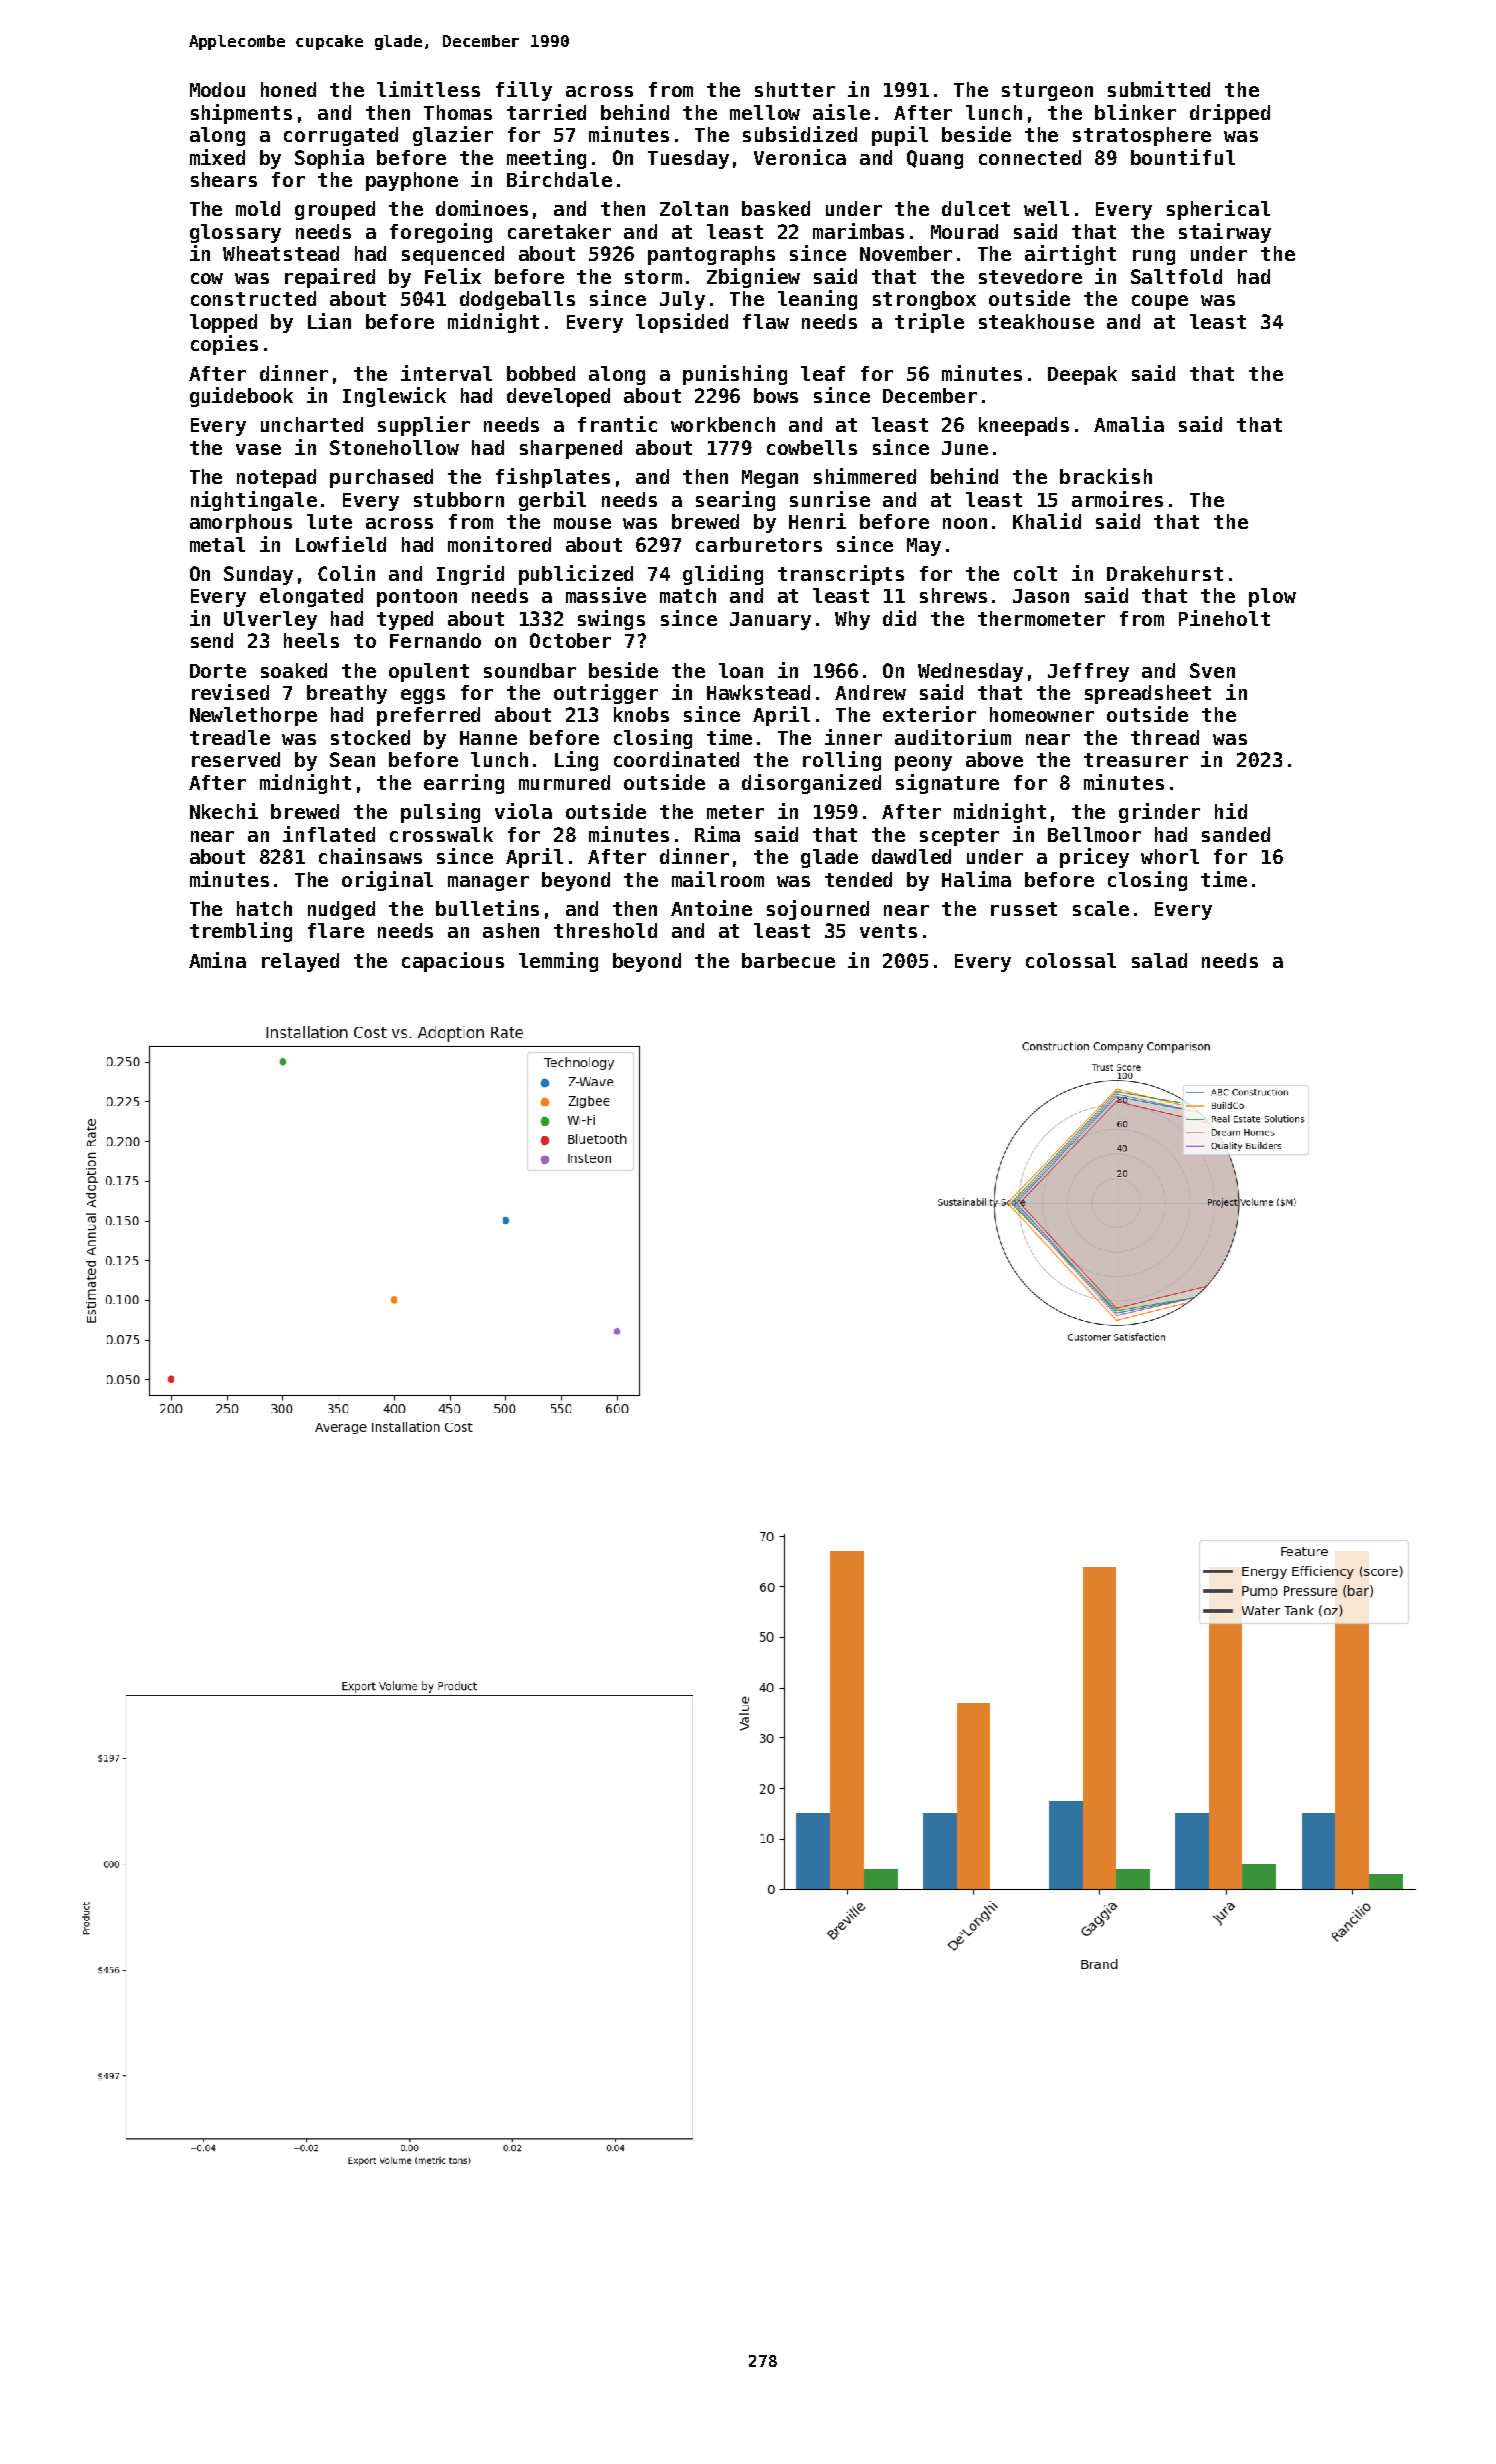 Image resolution: width=1496 pixels, height=2464 pixels. Describe the element at coordinates (288, 89) in the document. I see `honed` at that location.
